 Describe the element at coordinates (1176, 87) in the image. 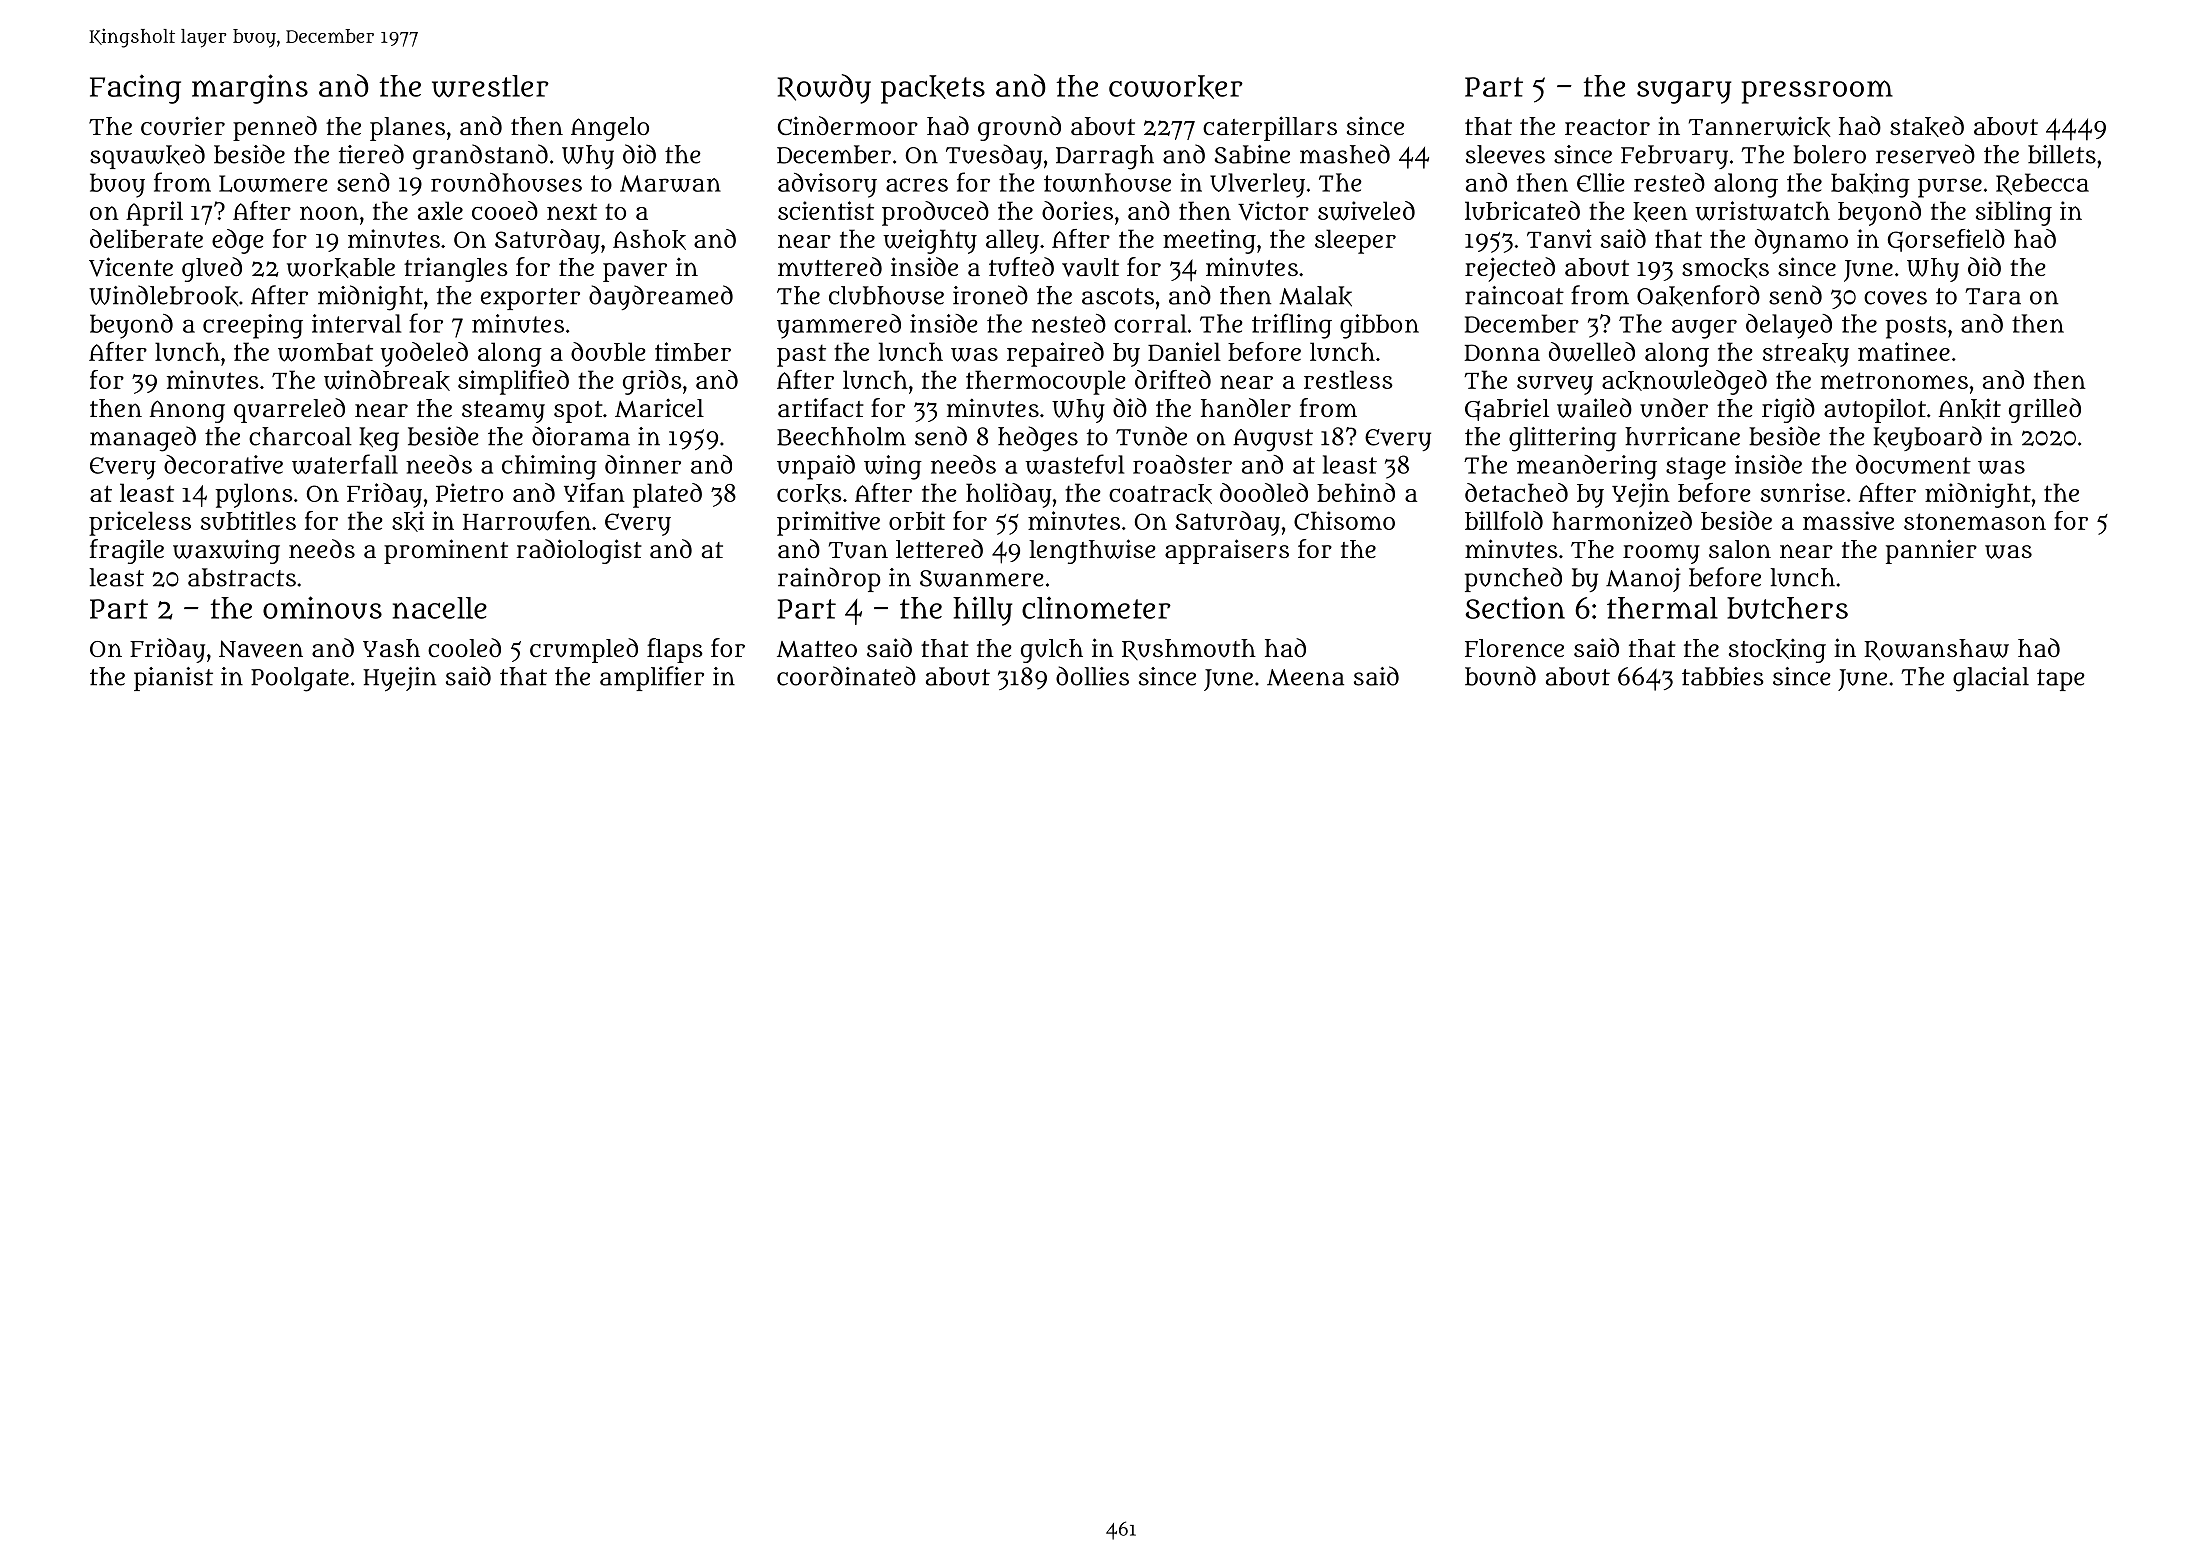

I see `coworker` at that location.
